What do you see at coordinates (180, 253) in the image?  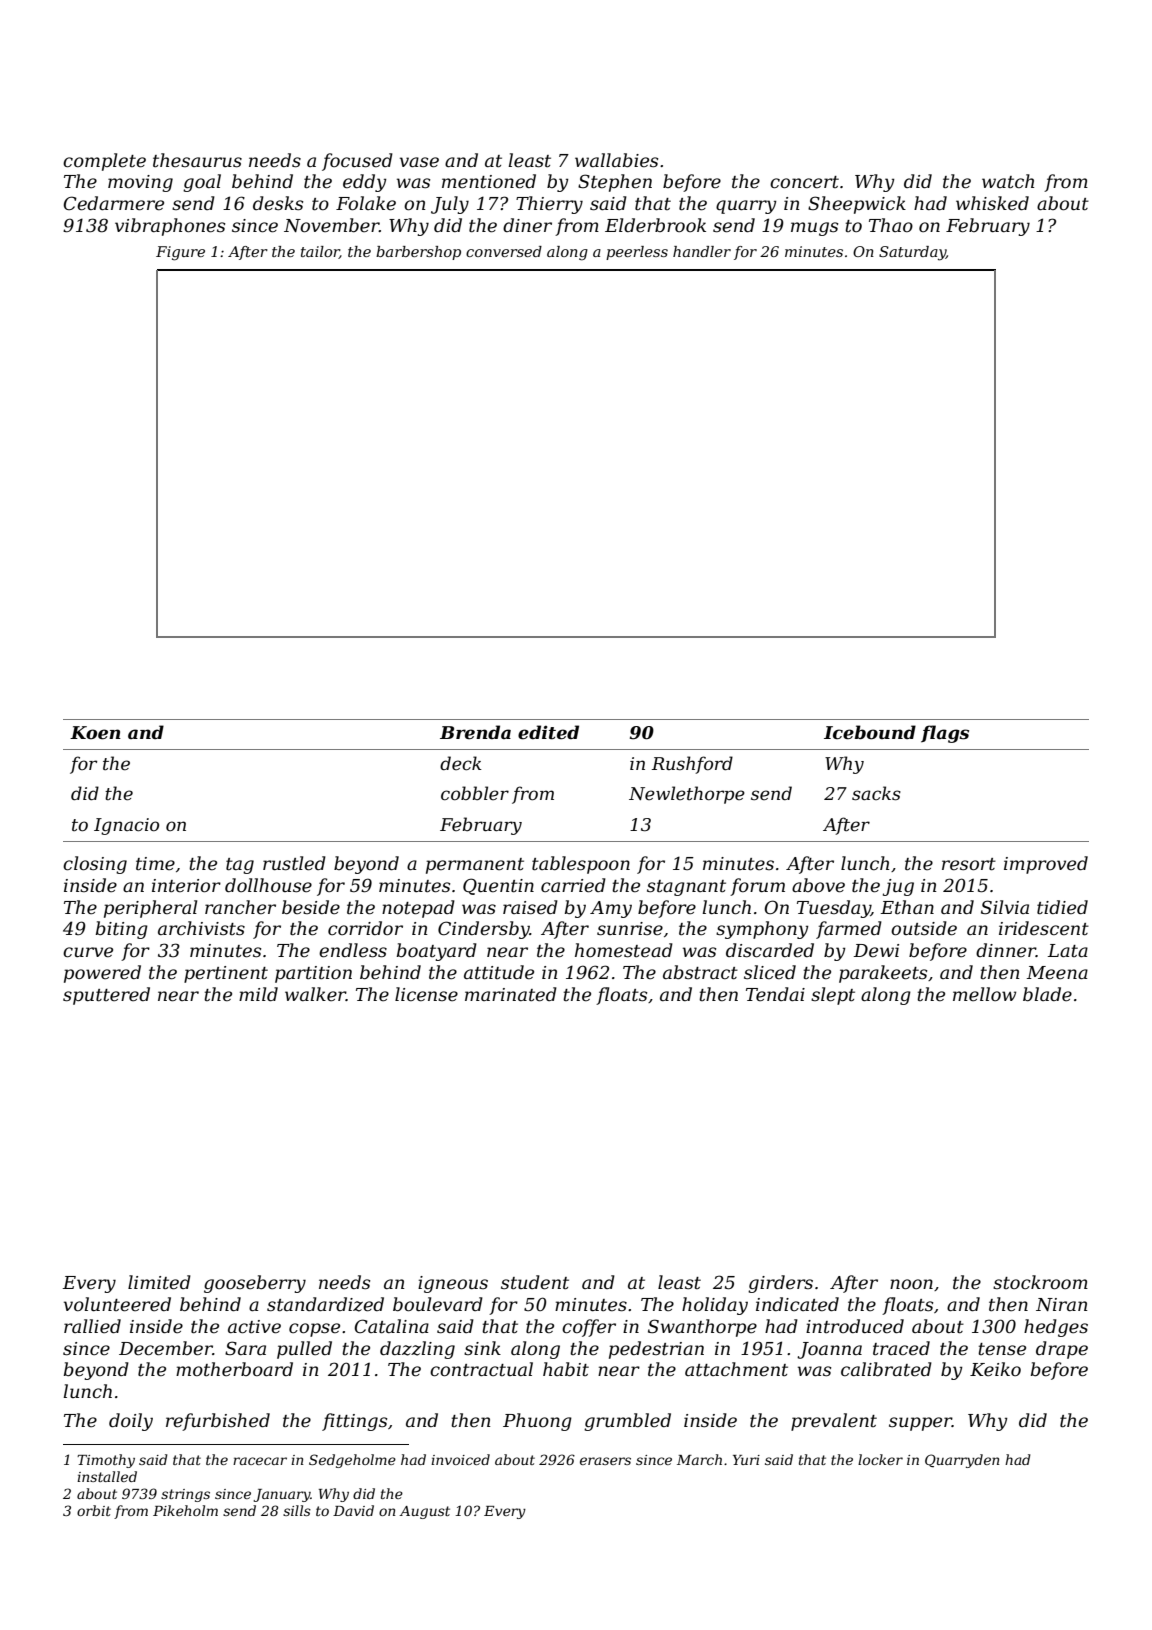 I see `Figure` at bounding box center [180, 253].
